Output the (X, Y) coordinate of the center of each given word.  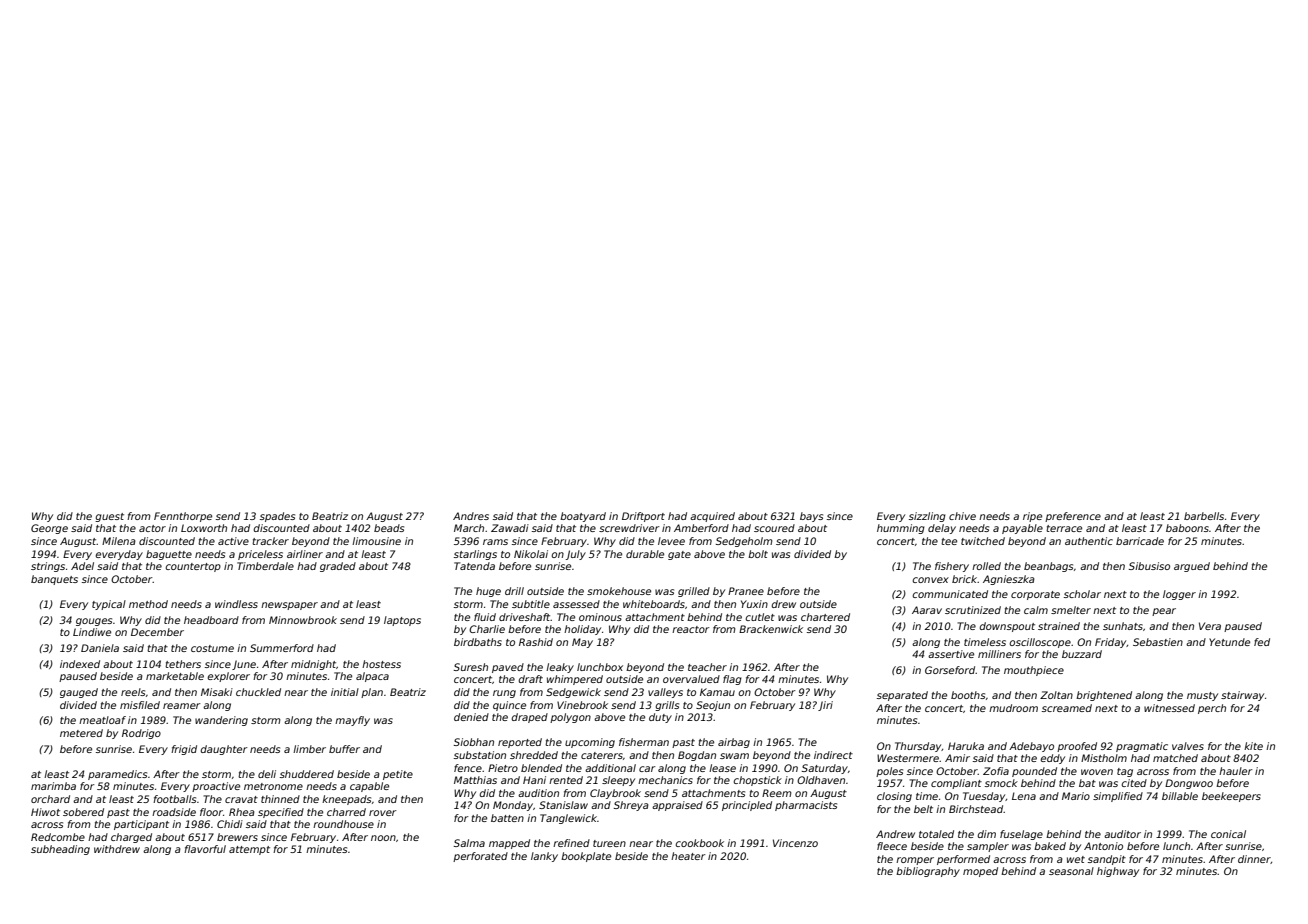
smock (1001, 783)
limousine (376, 541)
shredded (534, 755)
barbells (1204, 516)
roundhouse (343, 824)
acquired (712, 517)
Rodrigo (141, 734)
